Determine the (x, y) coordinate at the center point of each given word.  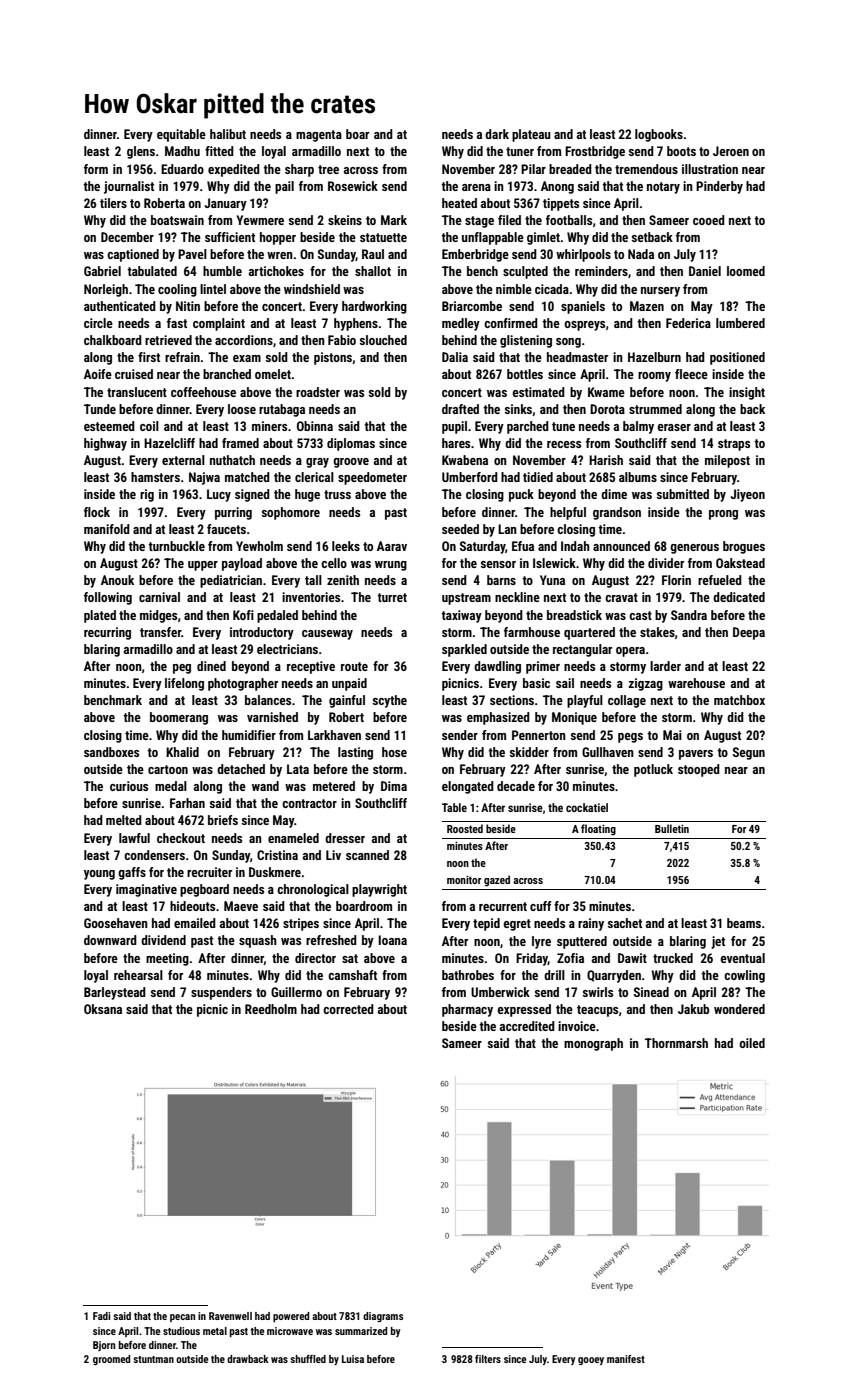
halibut (228, 134)
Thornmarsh (676, 1043)
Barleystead (115, 993)
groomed (111, 1360)
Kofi (243, 615)
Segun (749, 753)
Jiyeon (747, 495)
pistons (333, 358)
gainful (347, 701)
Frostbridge (595, 152)
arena (476, 187)
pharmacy (467, 1010)
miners (269, 426)
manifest (626, 1359)
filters (488, 1359)
